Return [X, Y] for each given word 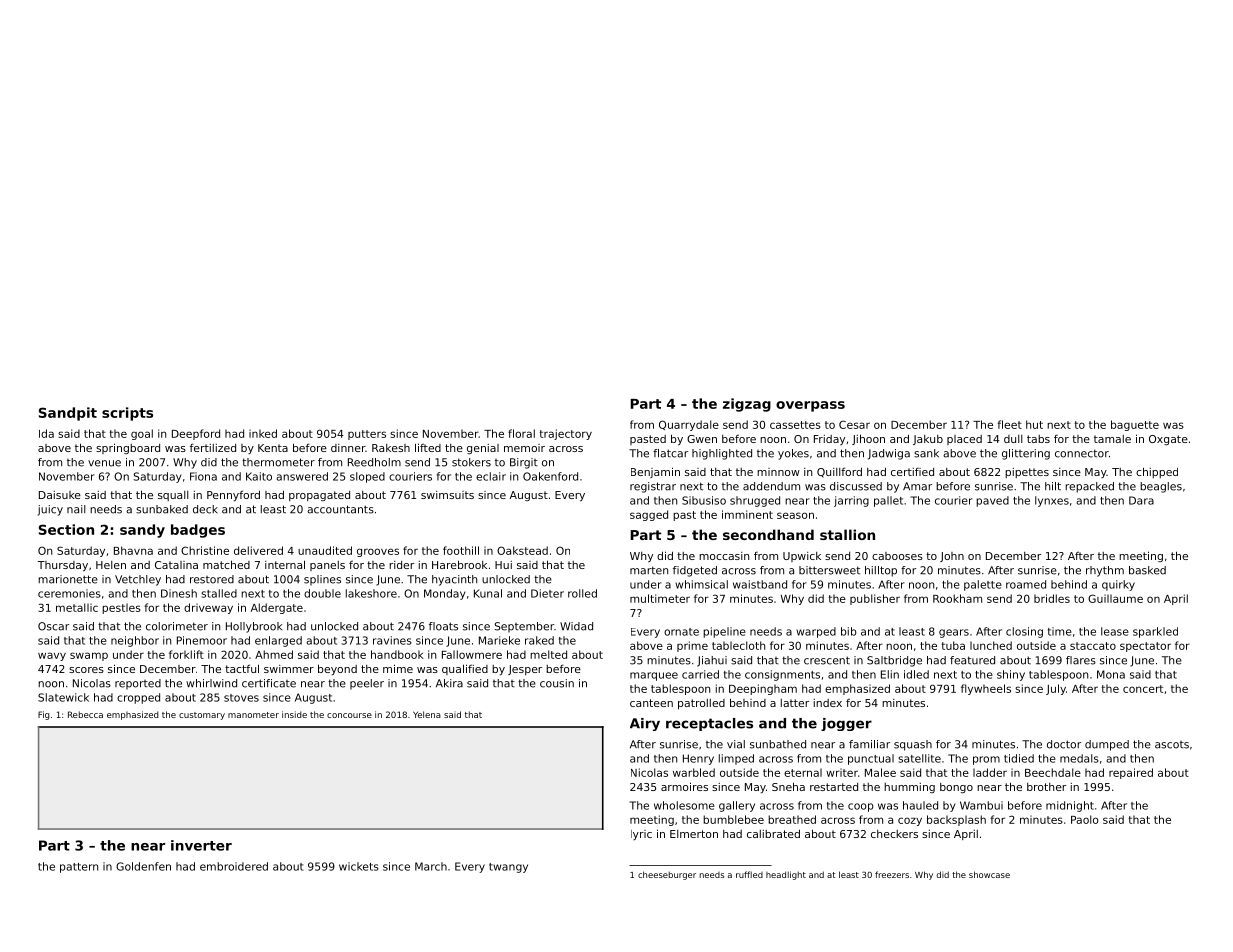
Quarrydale [689, 425]
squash [913, 745]
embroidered [234, 866]
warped [816, 632]
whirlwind [211, 683]
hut [1034, 424]
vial [736, 744]
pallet [888, 501]
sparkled [1155, 632]
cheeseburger [667, 875]
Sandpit [68, 414]
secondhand [768, 534]
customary [202, 716]
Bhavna [133, 550]
